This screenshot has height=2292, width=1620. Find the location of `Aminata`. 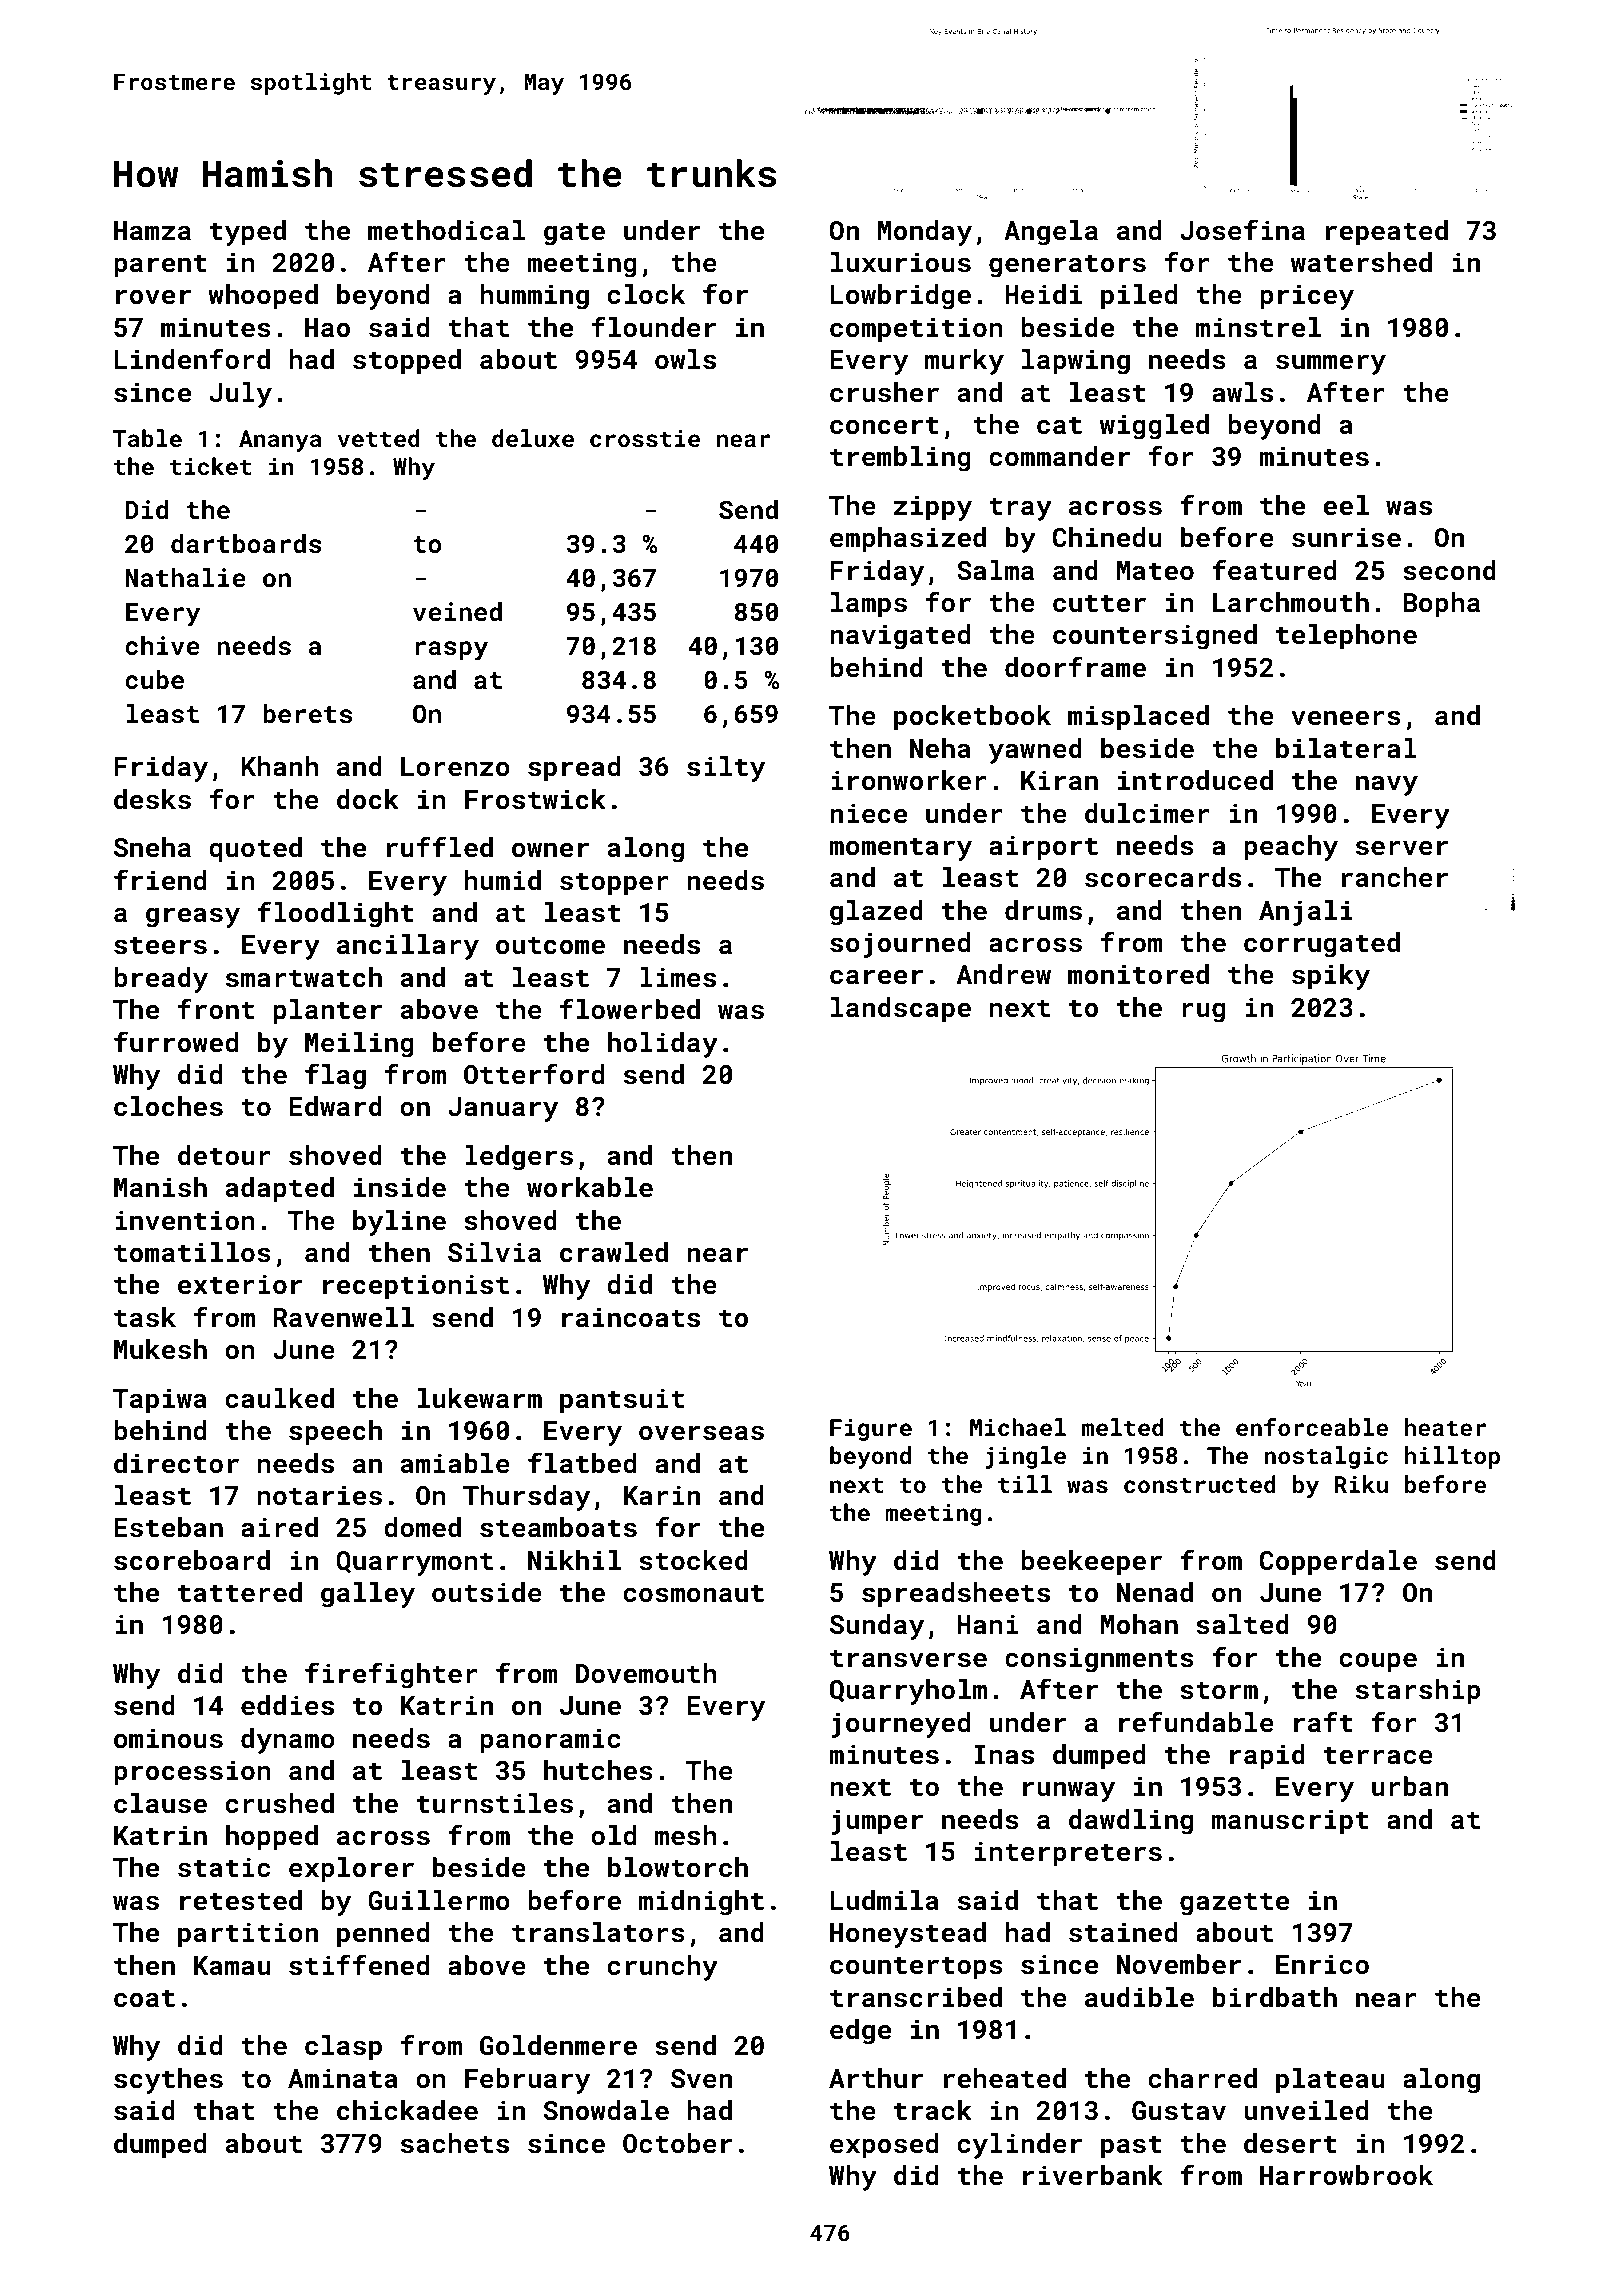

Aminata is located at coordinates (343, 2078).
